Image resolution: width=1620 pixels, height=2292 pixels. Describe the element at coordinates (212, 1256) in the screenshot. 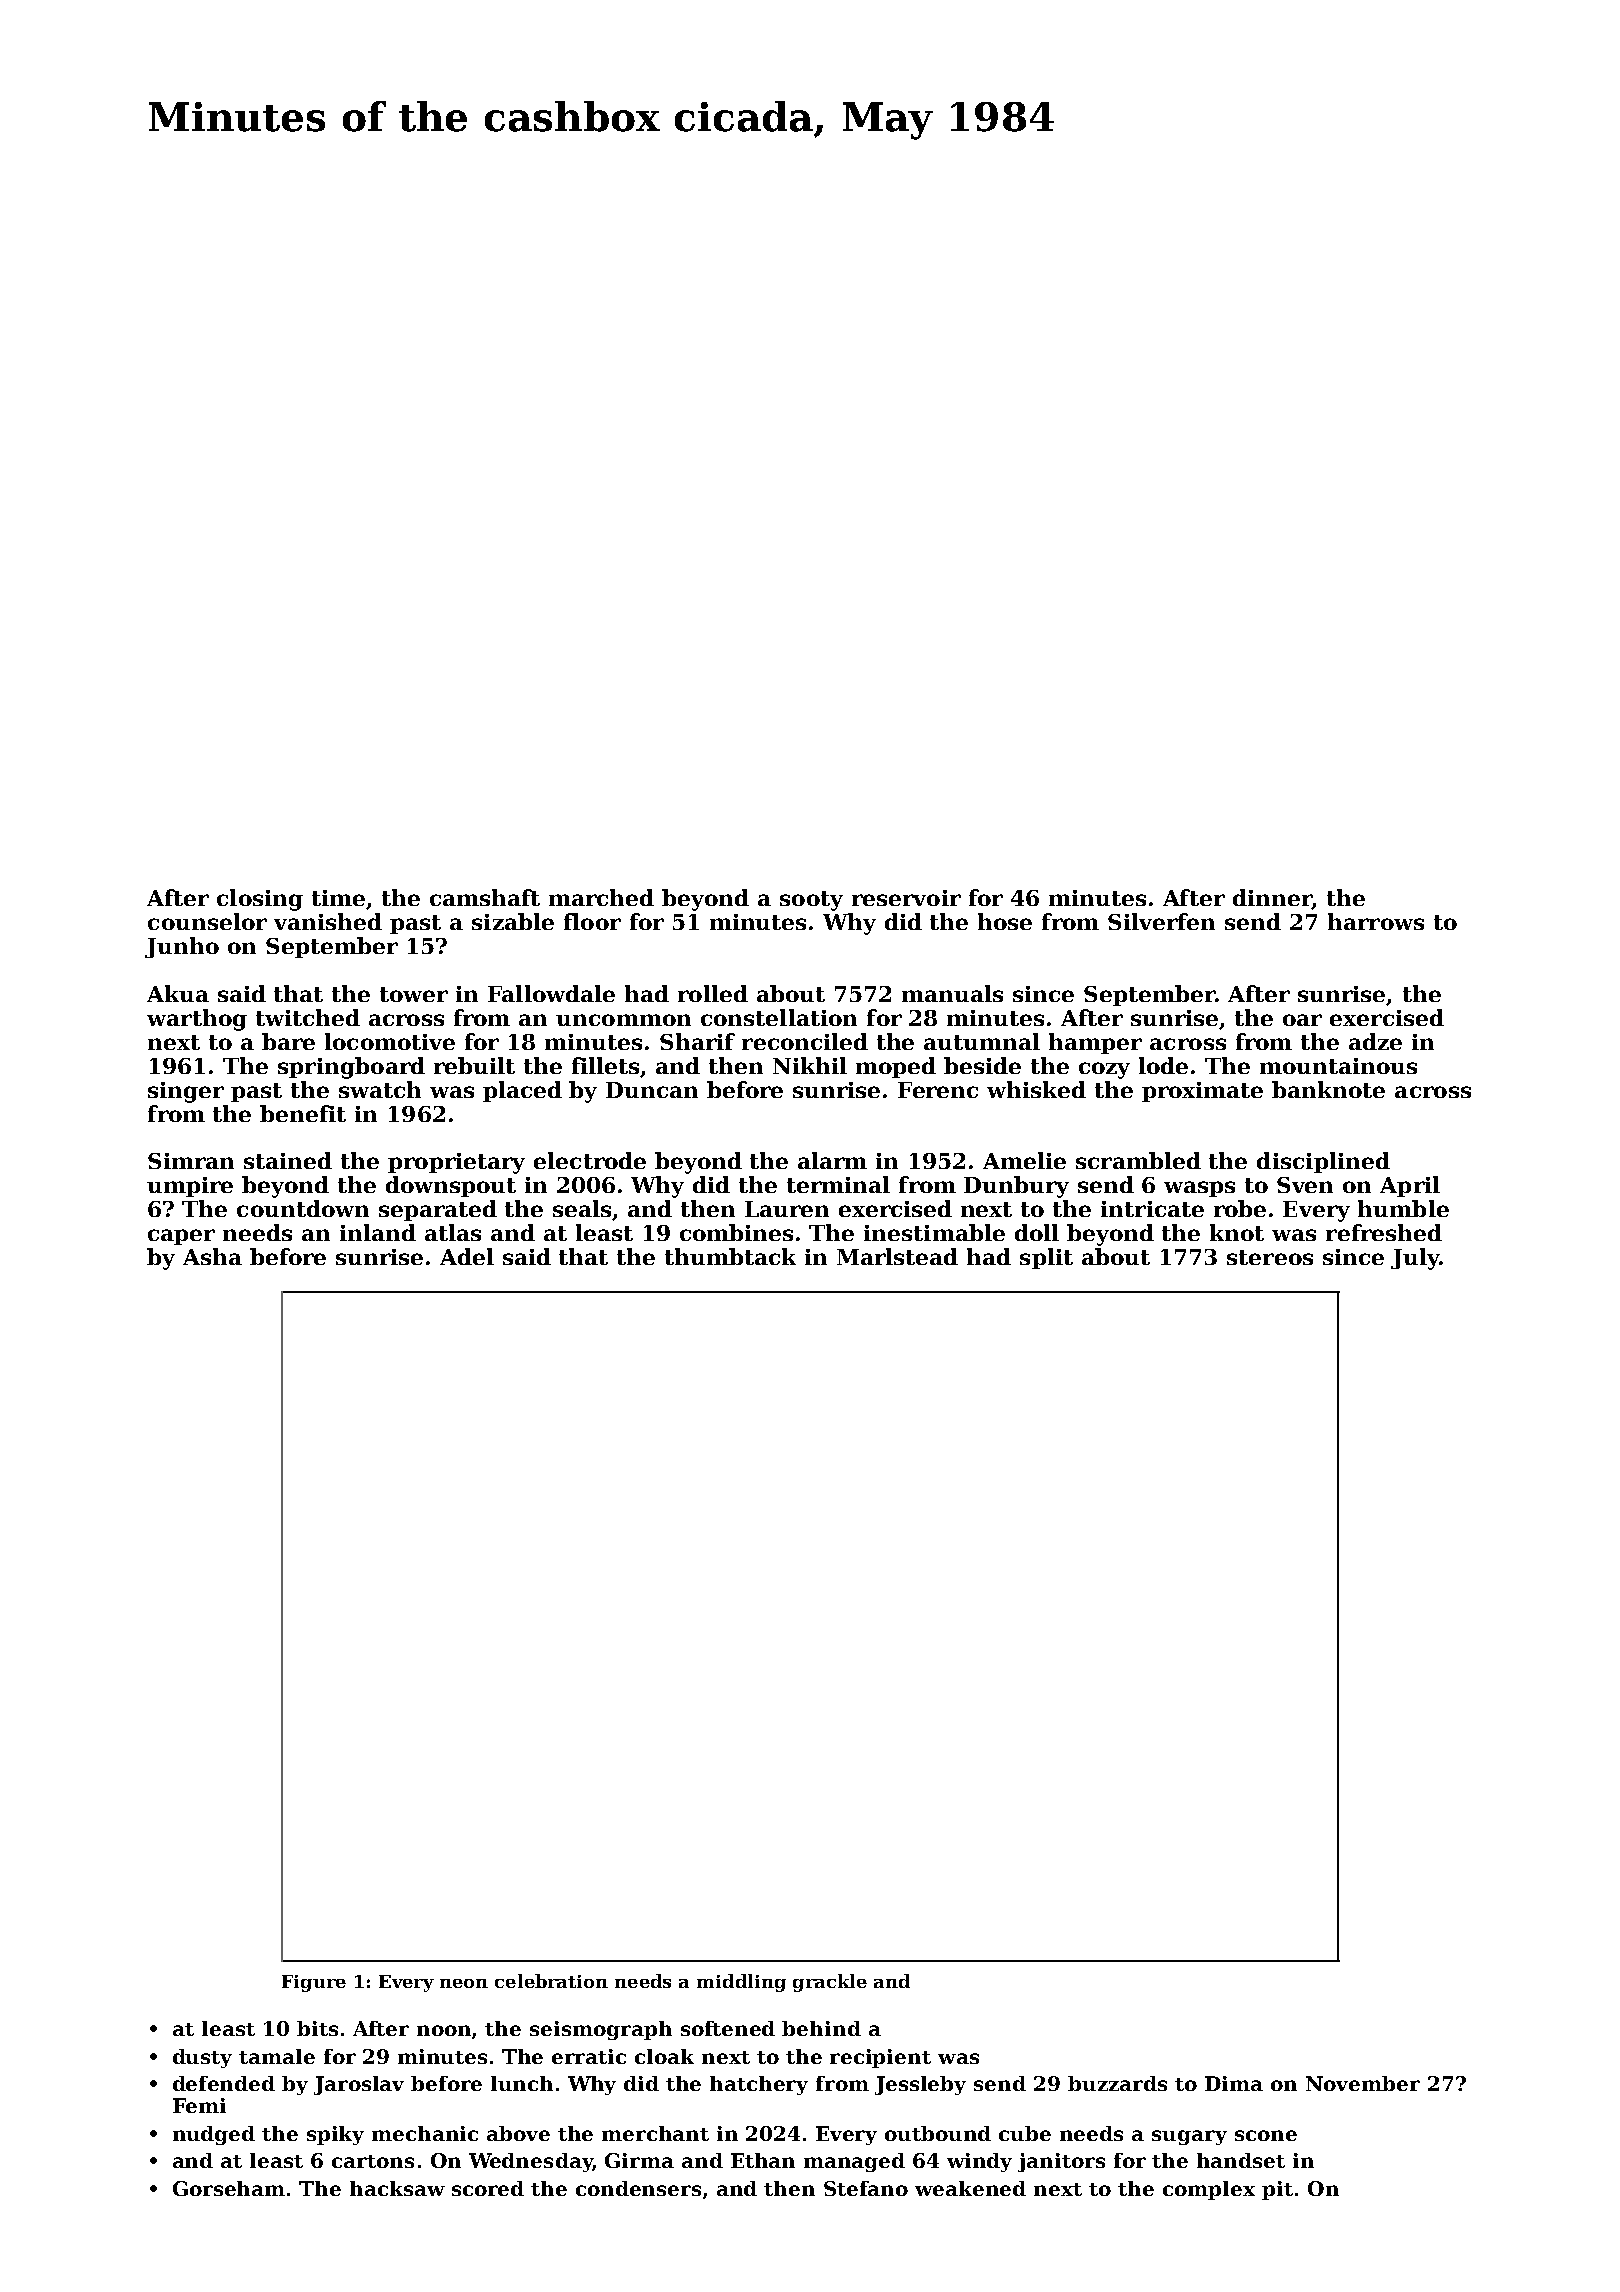

I see `Asha` at that location.
